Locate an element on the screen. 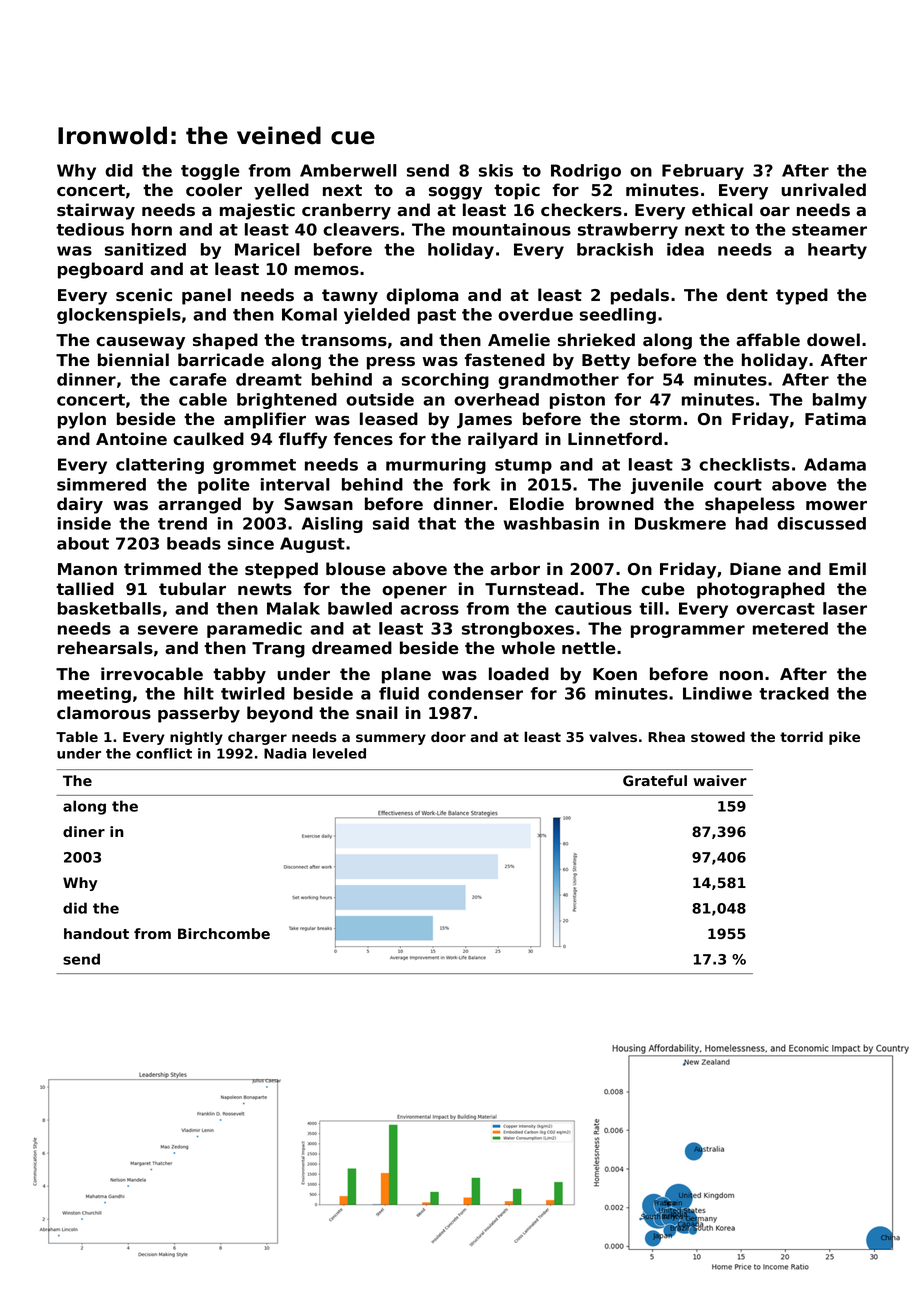 This screenshot has height=1308, width=924. trend is located at coordinates (182, 523).
